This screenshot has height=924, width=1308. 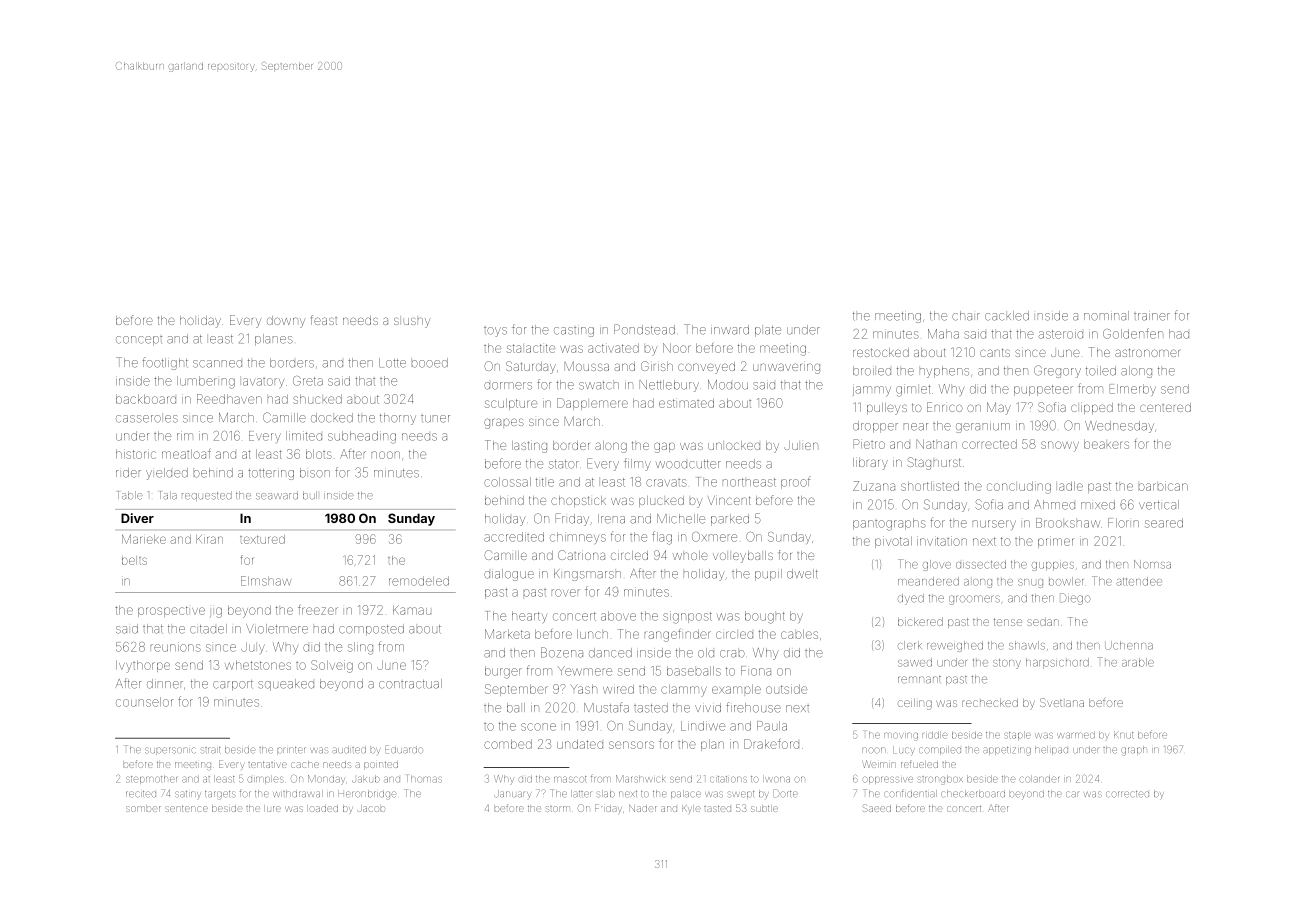 I want to click on unlocked, so click(x=734, y=445).
